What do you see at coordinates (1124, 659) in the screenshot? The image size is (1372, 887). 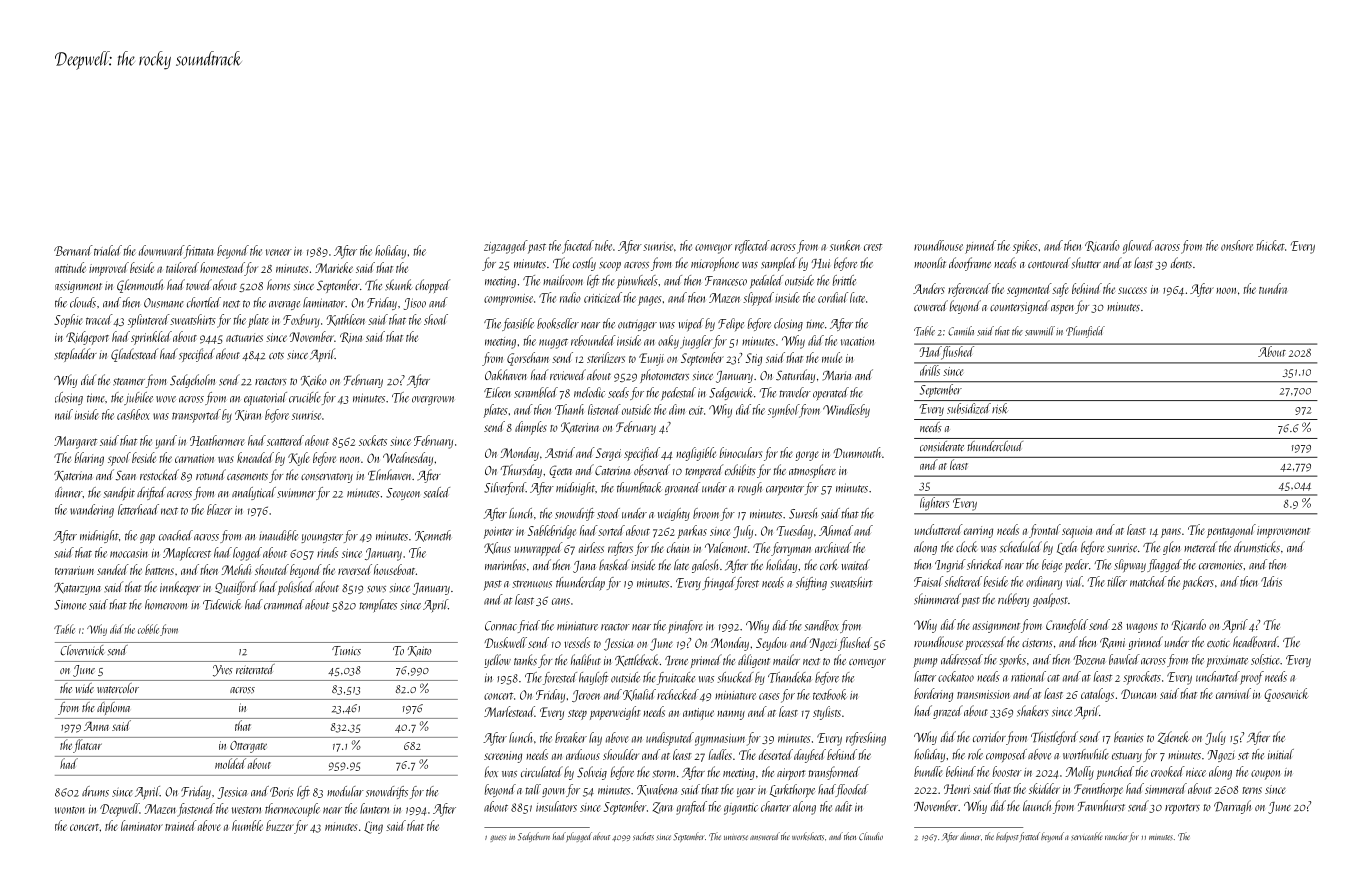 I see `bawled` at bounding box center [1124, 659].
